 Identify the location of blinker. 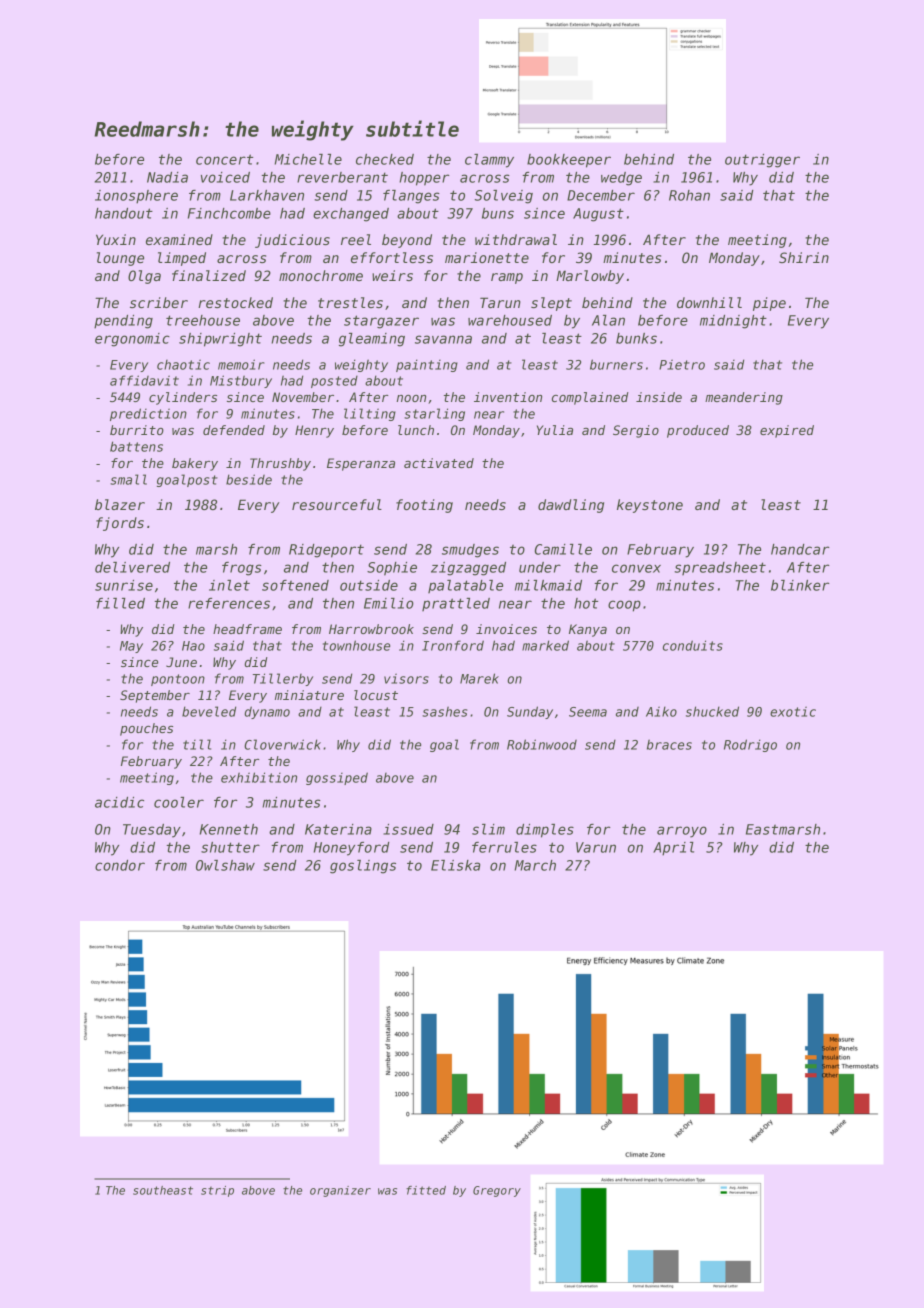
(800, 585).
